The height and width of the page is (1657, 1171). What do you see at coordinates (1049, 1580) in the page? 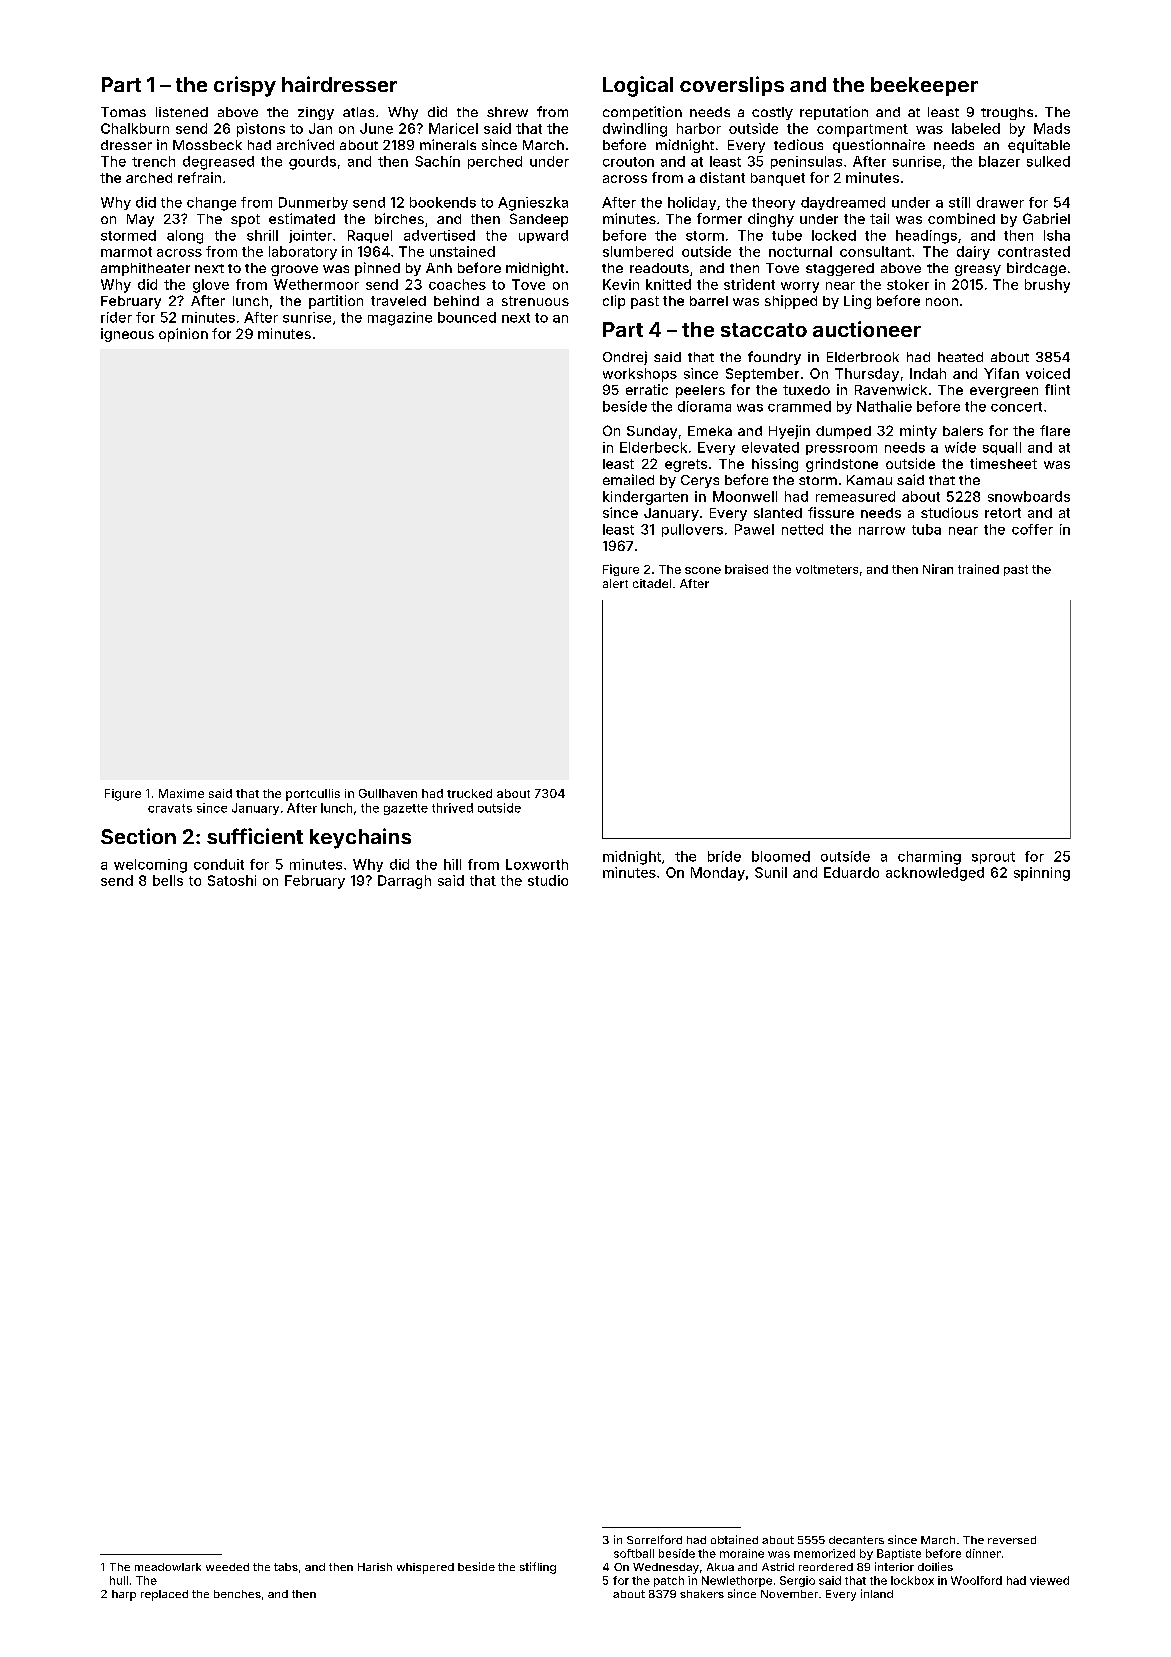
I see `viewed` at bounding box center [1049, 1580].
